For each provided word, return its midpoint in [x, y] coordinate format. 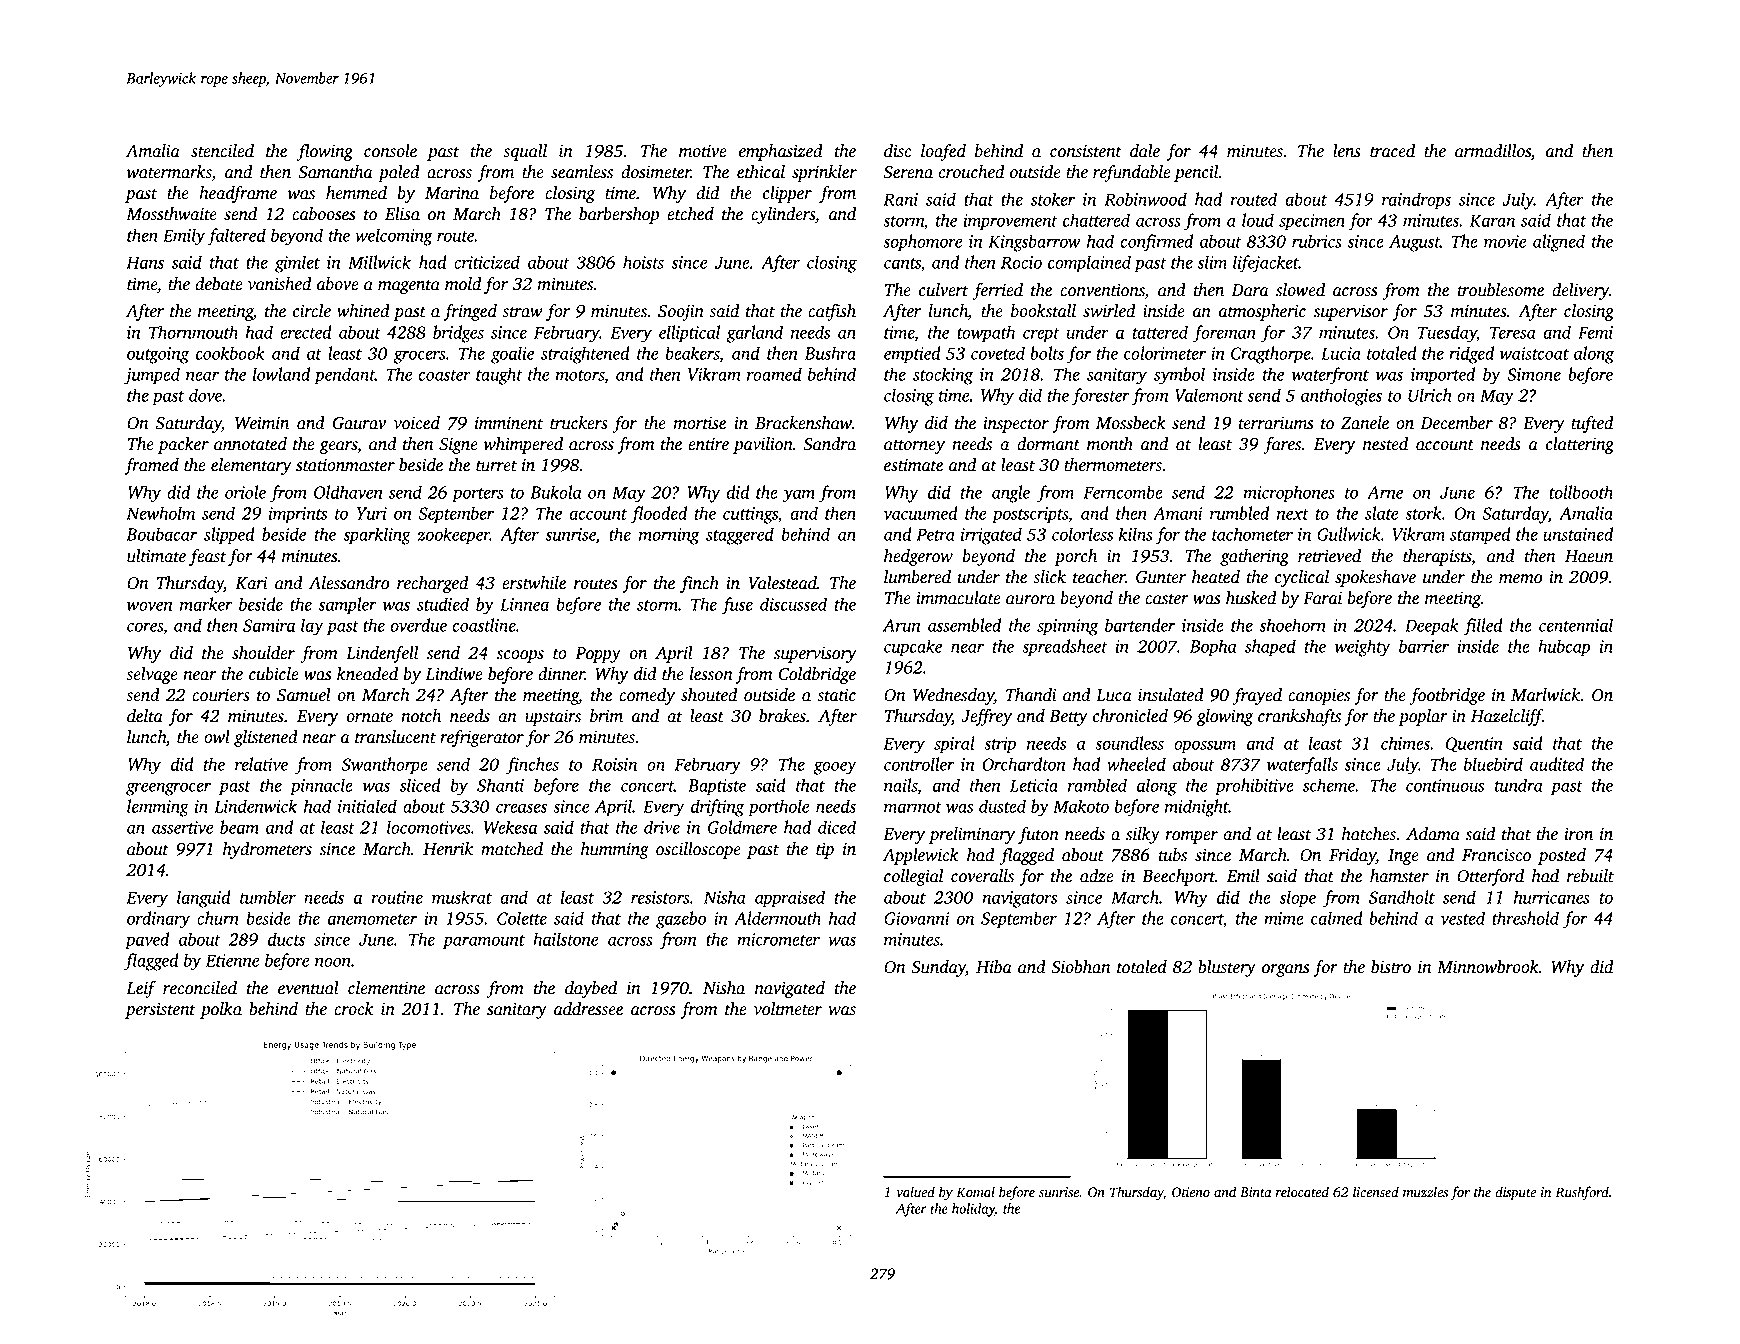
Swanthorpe [385, 766]
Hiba [994, 967]
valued [916, 1192]
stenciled [222, 151]
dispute [1515, 1193]
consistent [1086, 151]
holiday [973, 1210]
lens [1347, 151]
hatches [1369, 834]
